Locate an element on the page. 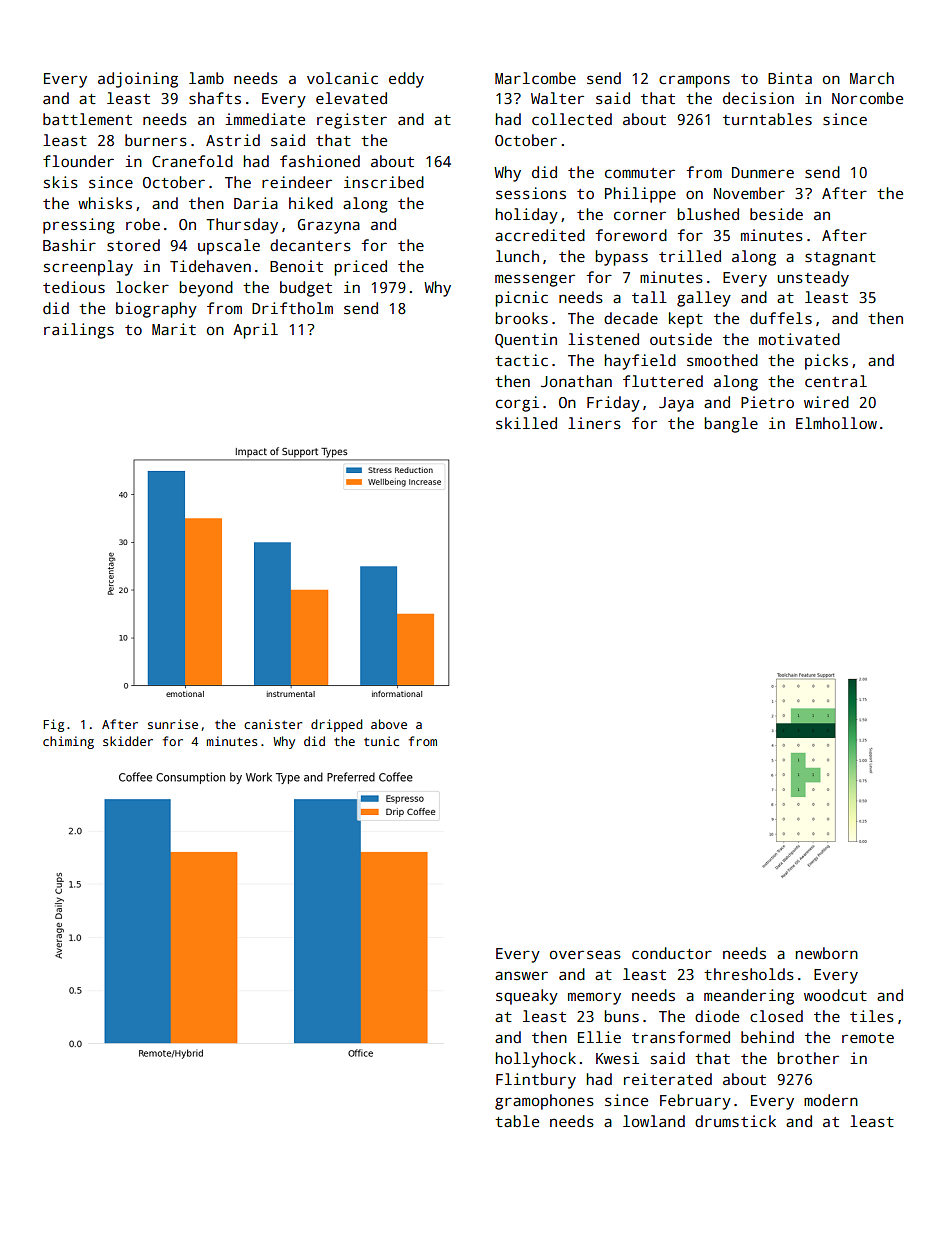 This page has width=952, height=1233. eddy is located at coordinates (406, 80).
